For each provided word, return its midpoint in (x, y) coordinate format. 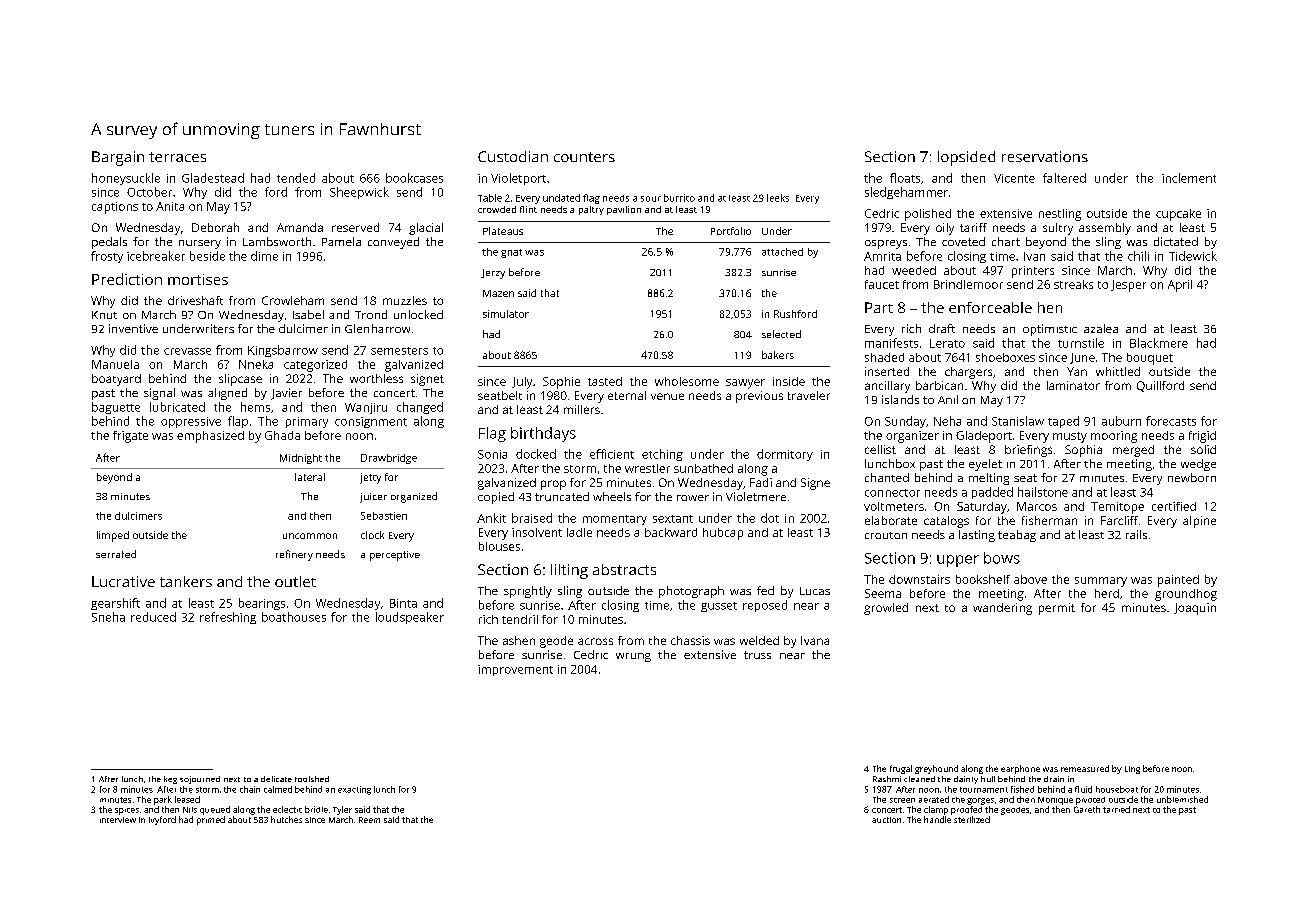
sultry (1058, 229)
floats (905, 178)
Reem (369, 820)
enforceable (990, 307)
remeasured (1085, 768)
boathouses (294, 617)
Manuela (115, 364)
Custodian (513, 156)
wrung (633, 657)
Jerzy (493, 274)
